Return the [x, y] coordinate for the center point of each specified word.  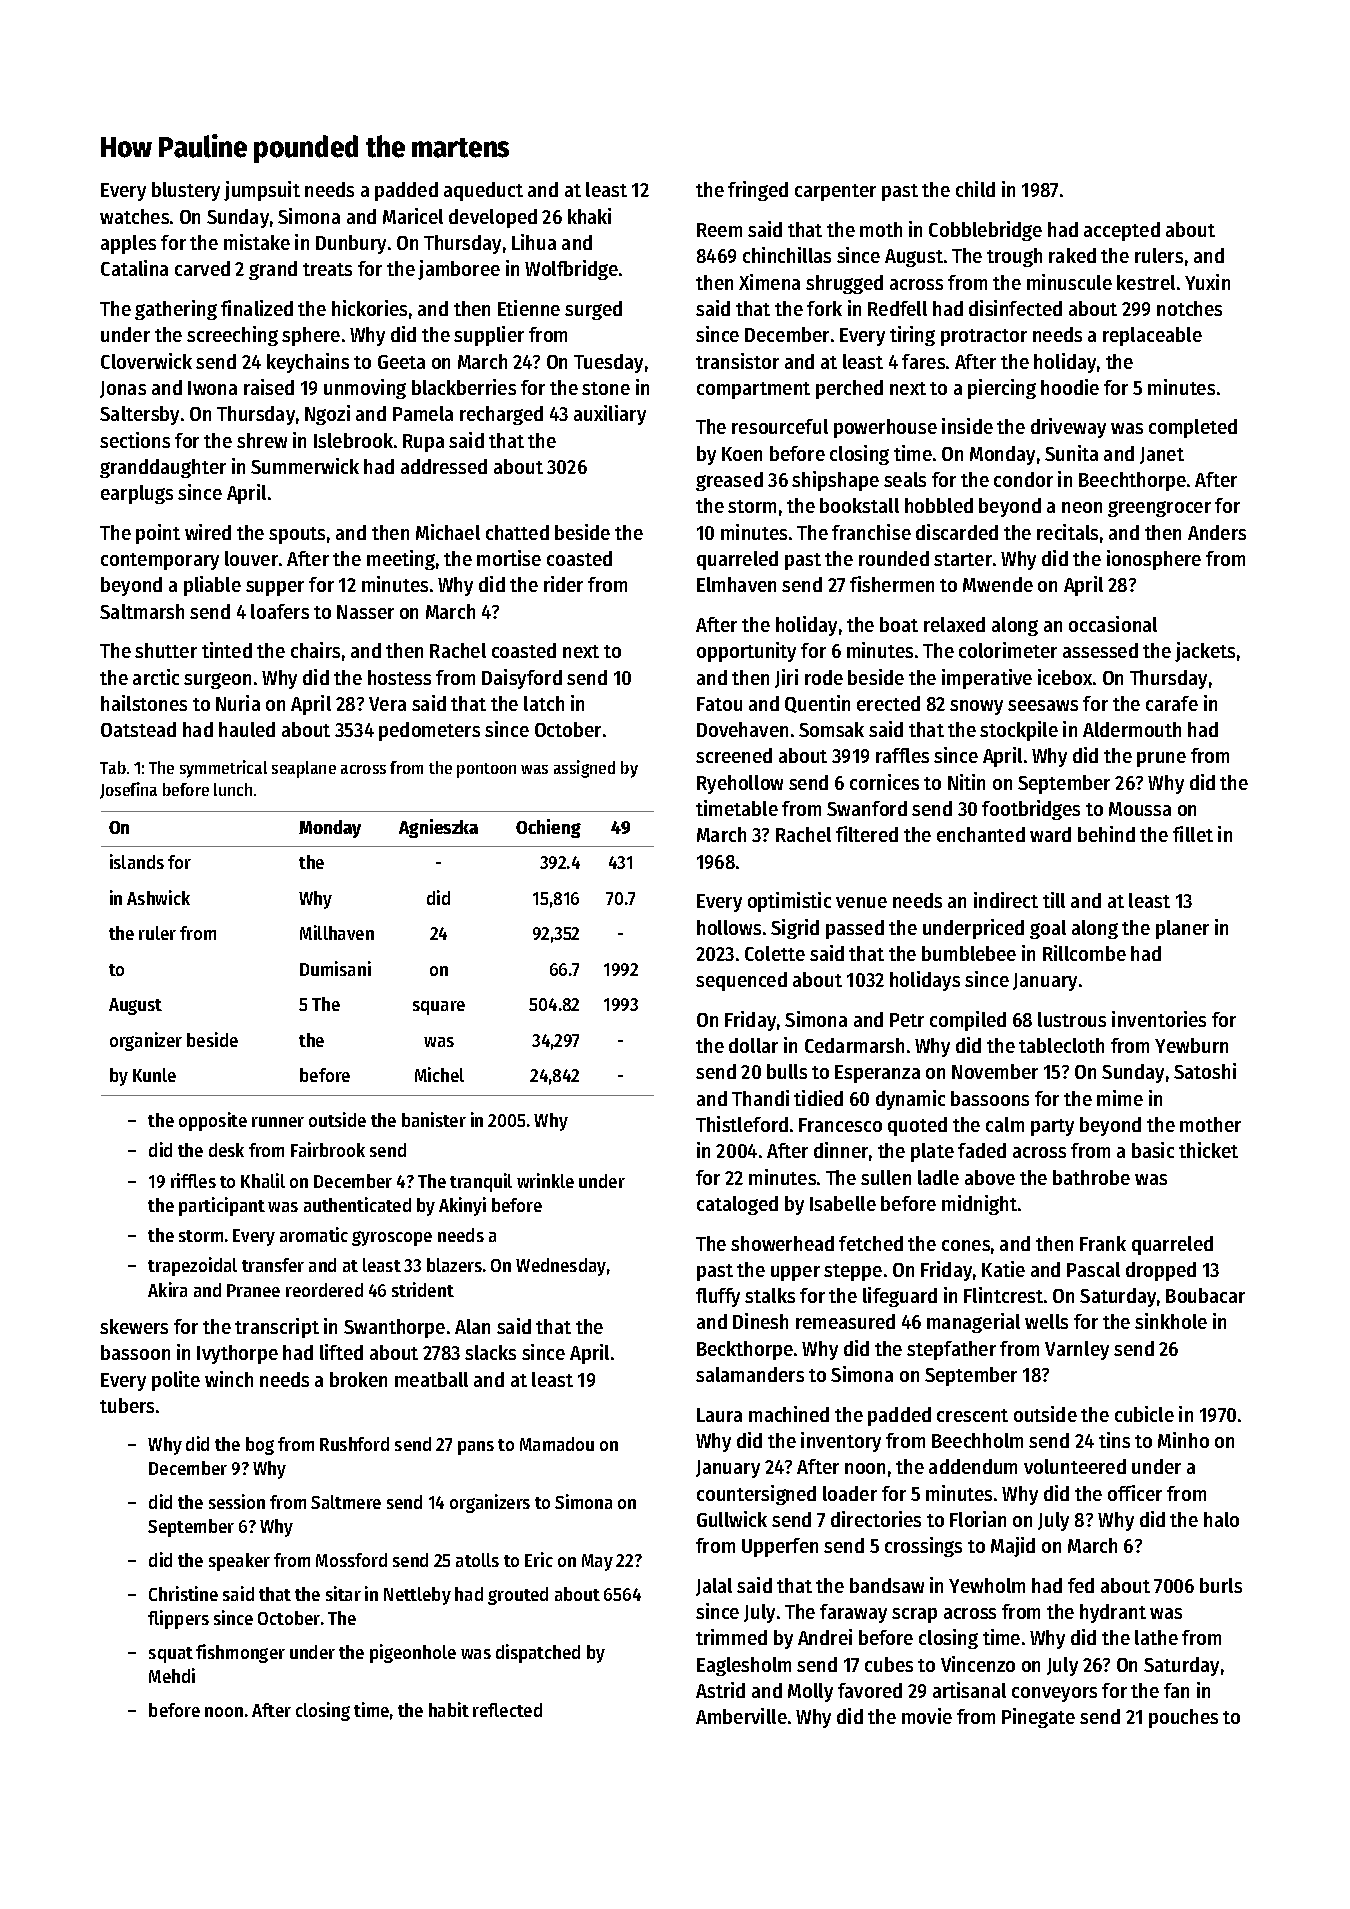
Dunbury [351, 244]
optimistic [789, 902]
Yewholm [987, 1585]
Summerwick [305, 466]
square [439, 1008]
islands [137, 861]
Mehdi [172, 1675]
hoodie [1070, 387]
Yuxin [1207, 282]
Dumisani [335, 968]
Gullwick [732, 1519]
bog [260, 1446]
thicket [1208, 1150]
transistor [737, 361]
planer [1182, 929]
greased [729, 481]
